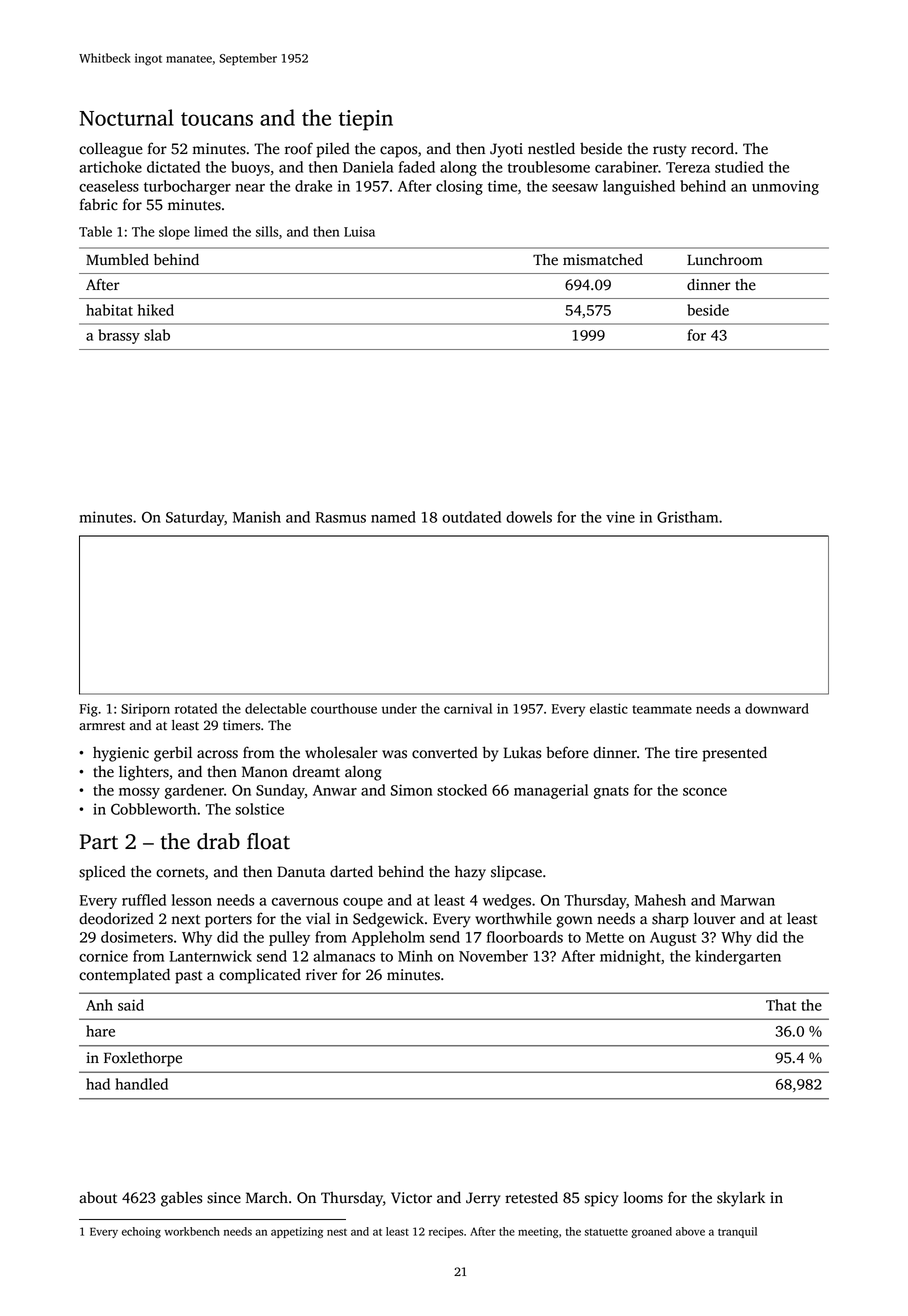 This screenshot has height=1316, width=908. Describe the element at coordinates (506, 150) in the screenshot. I see `Jyoti` at that location.
